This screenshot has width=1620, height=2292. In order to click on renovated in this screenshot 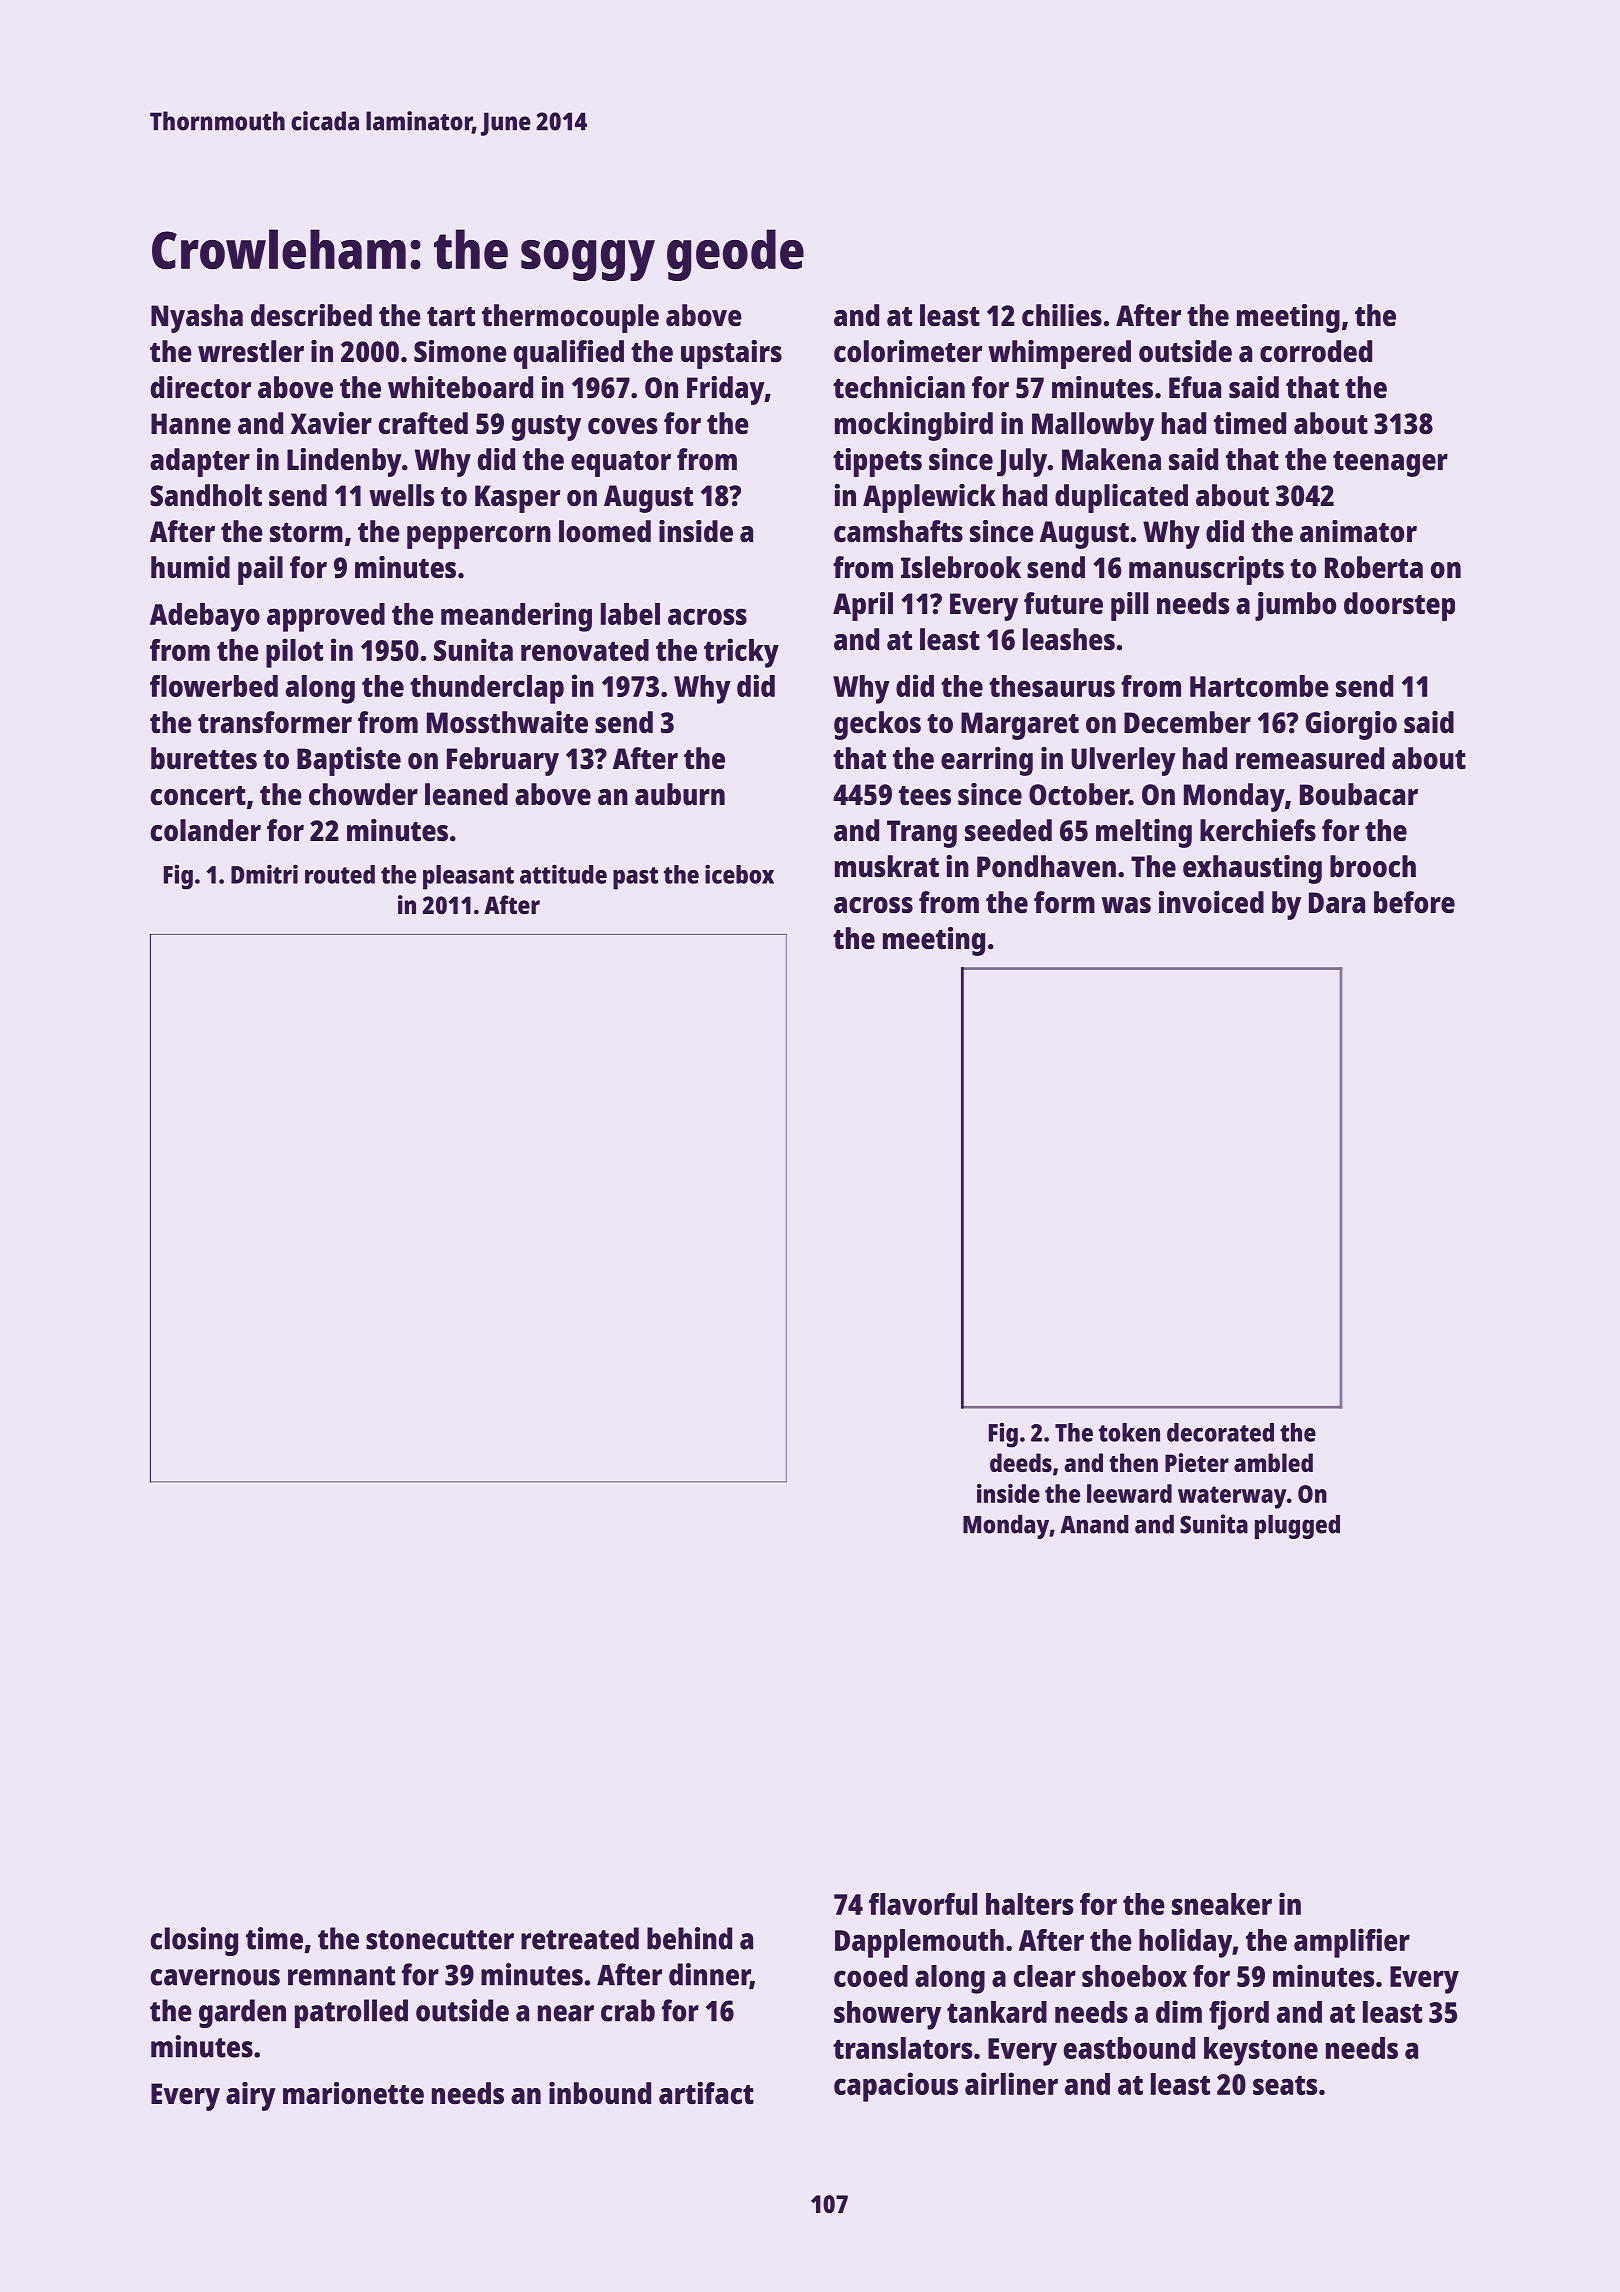, I will do `click(585, 650)`.
